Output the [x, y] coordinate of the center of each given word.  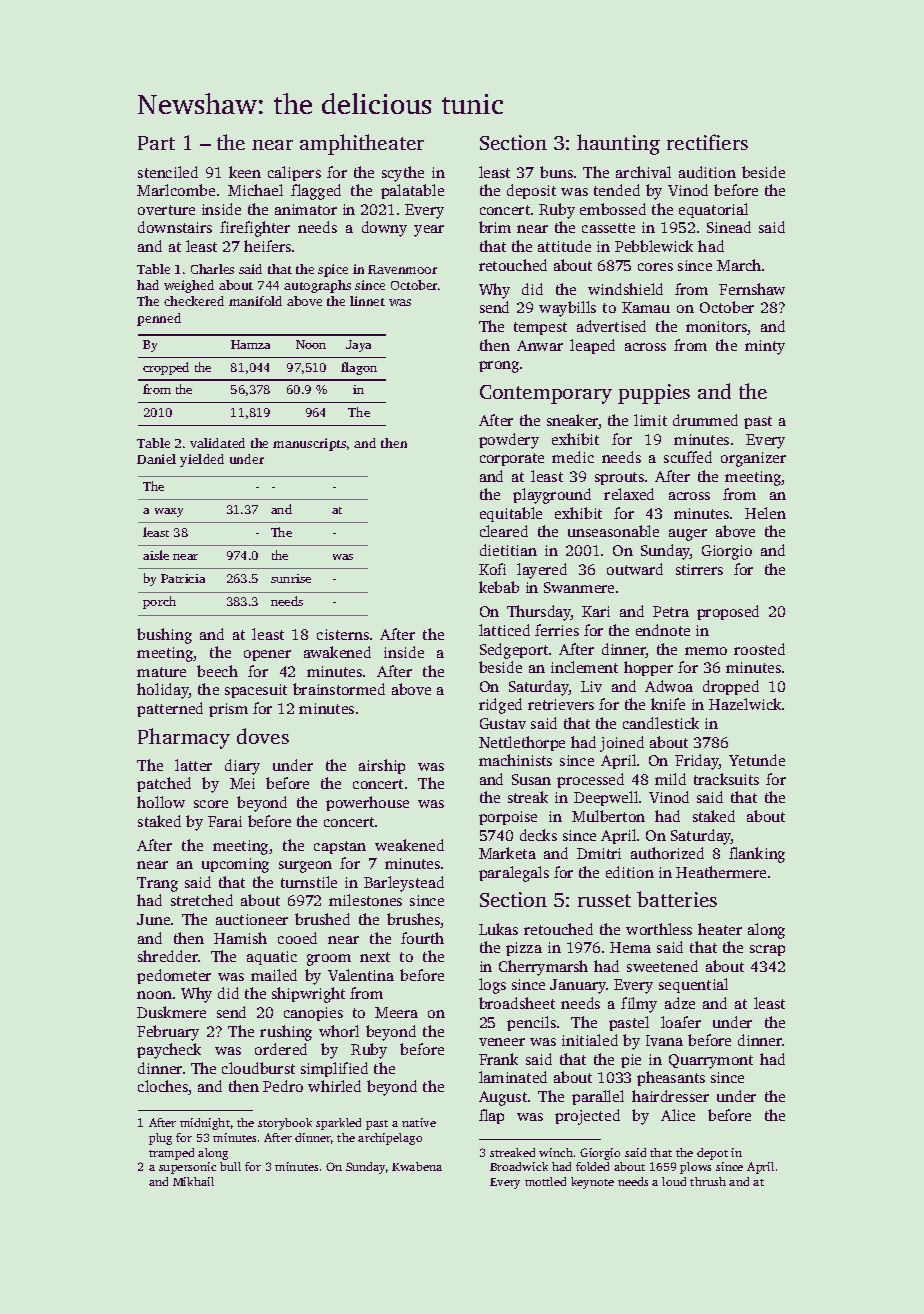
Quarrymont [711, 1061]
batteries [677, 899]
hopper [648, 668]
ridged [500, 706]
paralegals [514, 874]
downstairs [175, 227]
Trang [157, 884]
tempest [540, 328]
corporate [512, 459]
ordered [281, 1049]
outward [635, 569]
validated [217, 443]
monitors [717, 328]
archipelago [390, 1139]
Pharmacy [184, 738]
